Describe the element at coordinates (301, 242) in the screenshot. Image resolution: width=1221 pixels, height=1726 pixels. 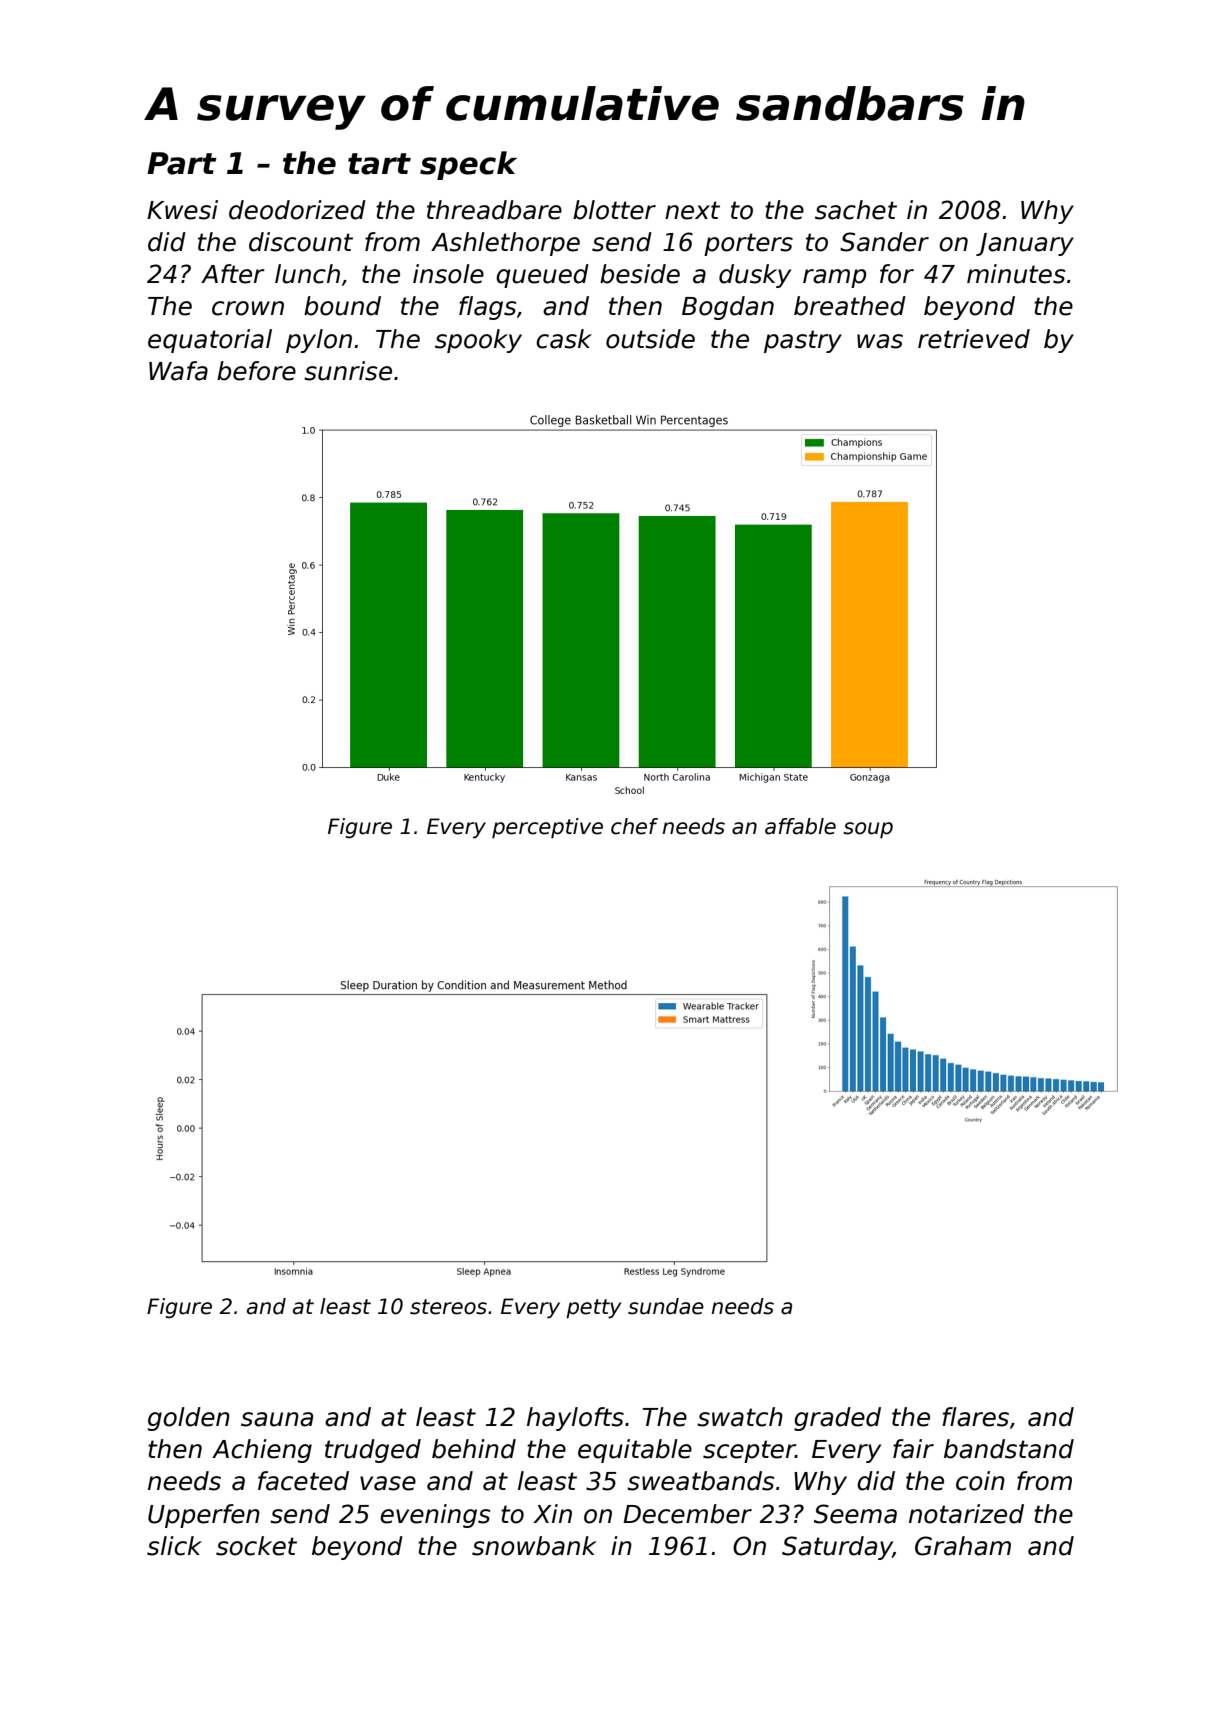
I see `discount` at that location.
